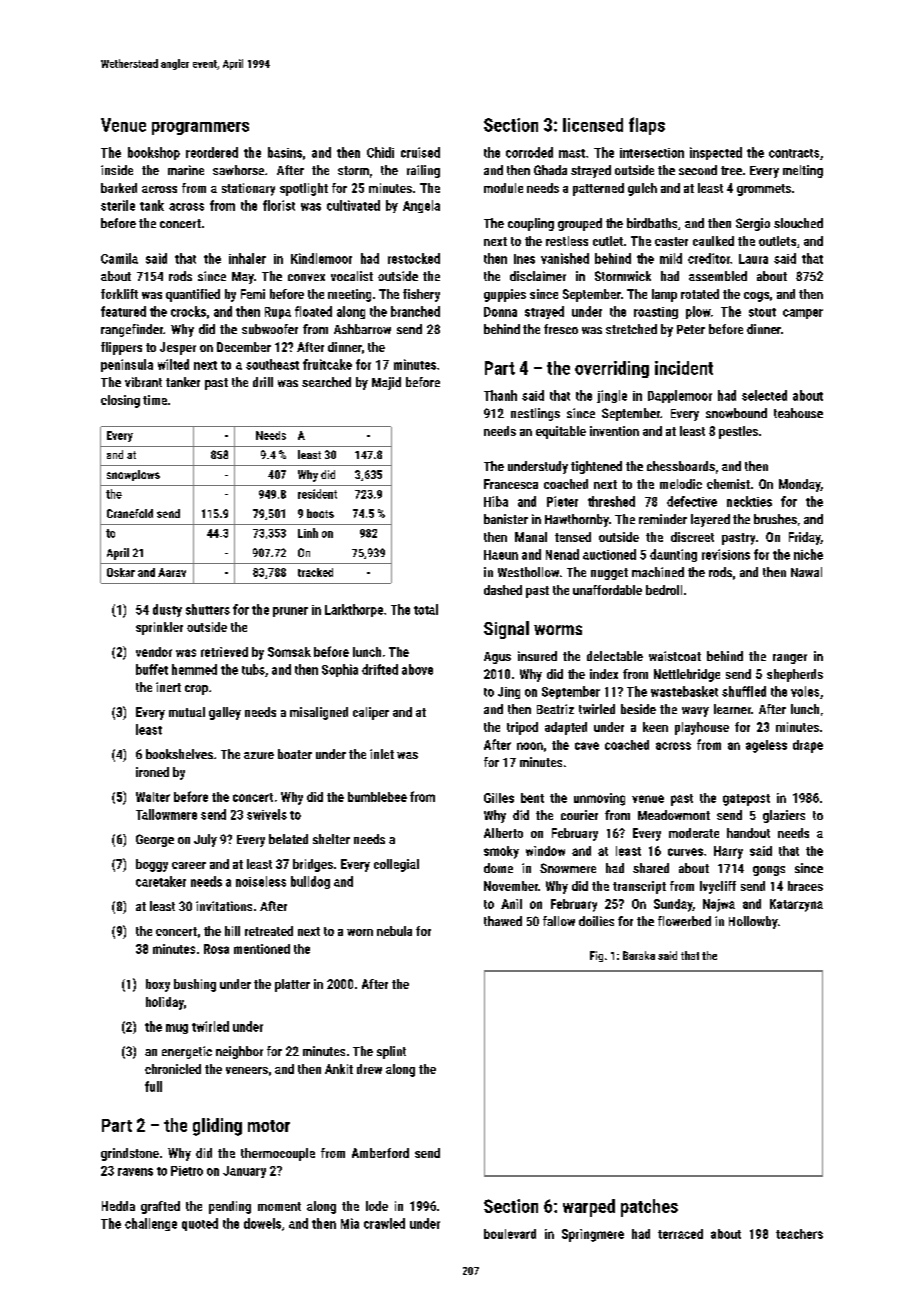  Describe the element at coordinates (380, 152) in the page. I see `Chidi` at that location.
